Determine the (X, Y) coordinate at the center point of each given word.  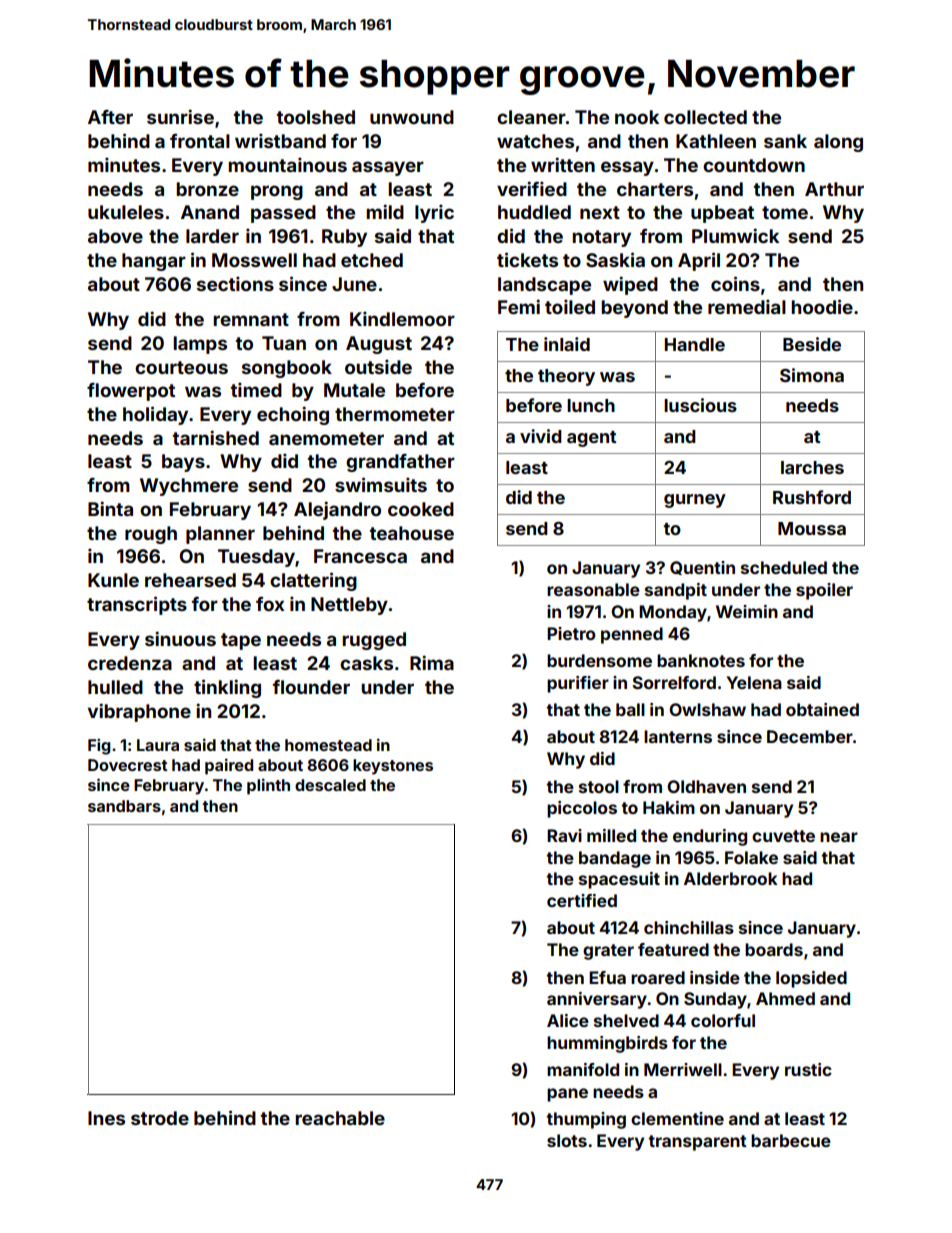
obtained (822, 709)
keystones (393, 767)
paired (229, 767)
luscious (700, 405)
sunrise (180, 116)
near (839, 837)
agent (591, 439)
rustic (808, 1069)
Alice (568, 1020)
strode (160, 1118)
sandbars (124, 806)
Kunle (113, 580)
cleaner (531, 117)
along (838, 143)
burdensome (599, 660)
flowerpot (131, 392)
